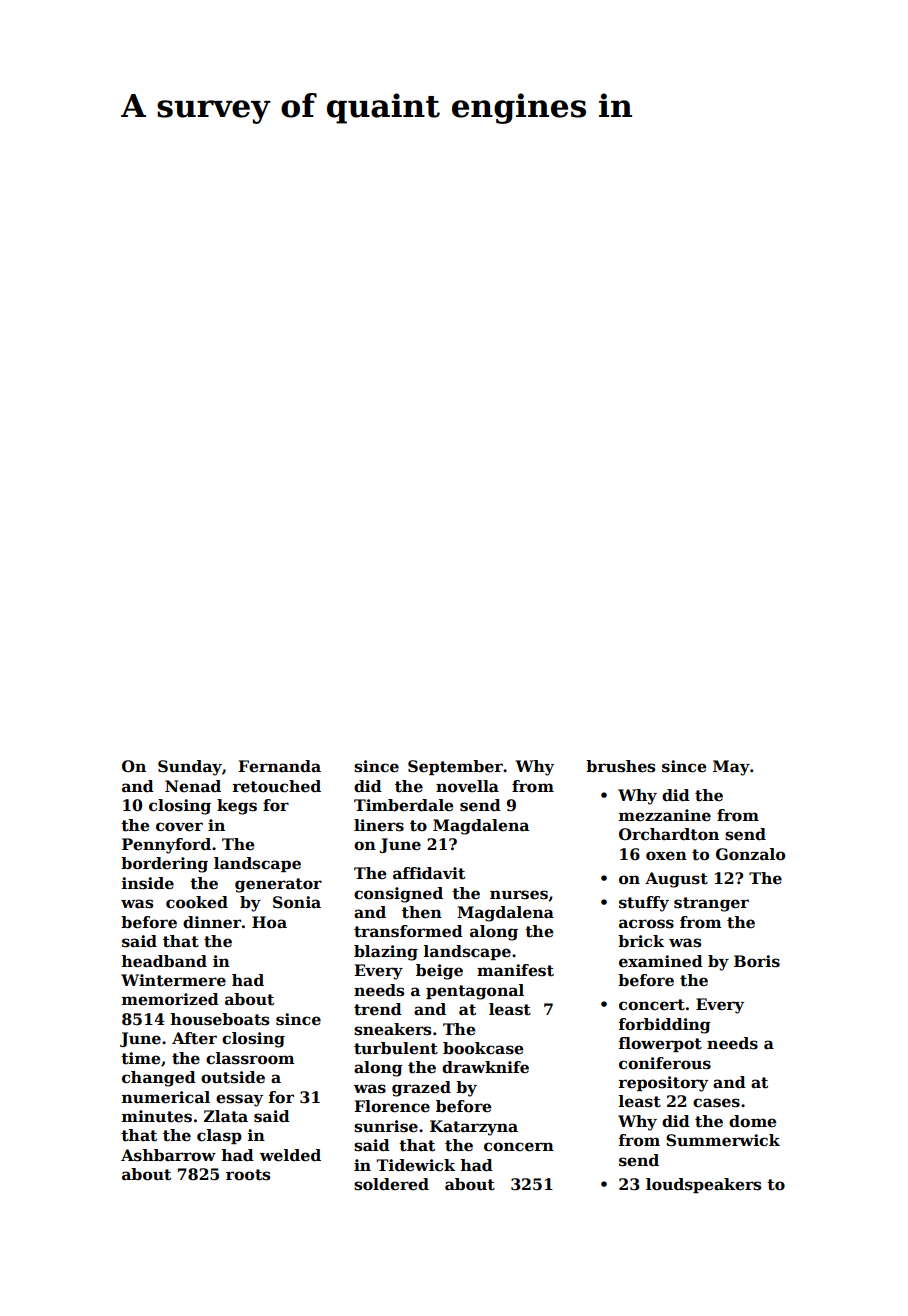 Image resolution: width=908 pixels, height=1316 pixels. Describe the element at coordinates (644, 904) in the screenshot. I see `stuffy` at that location.
